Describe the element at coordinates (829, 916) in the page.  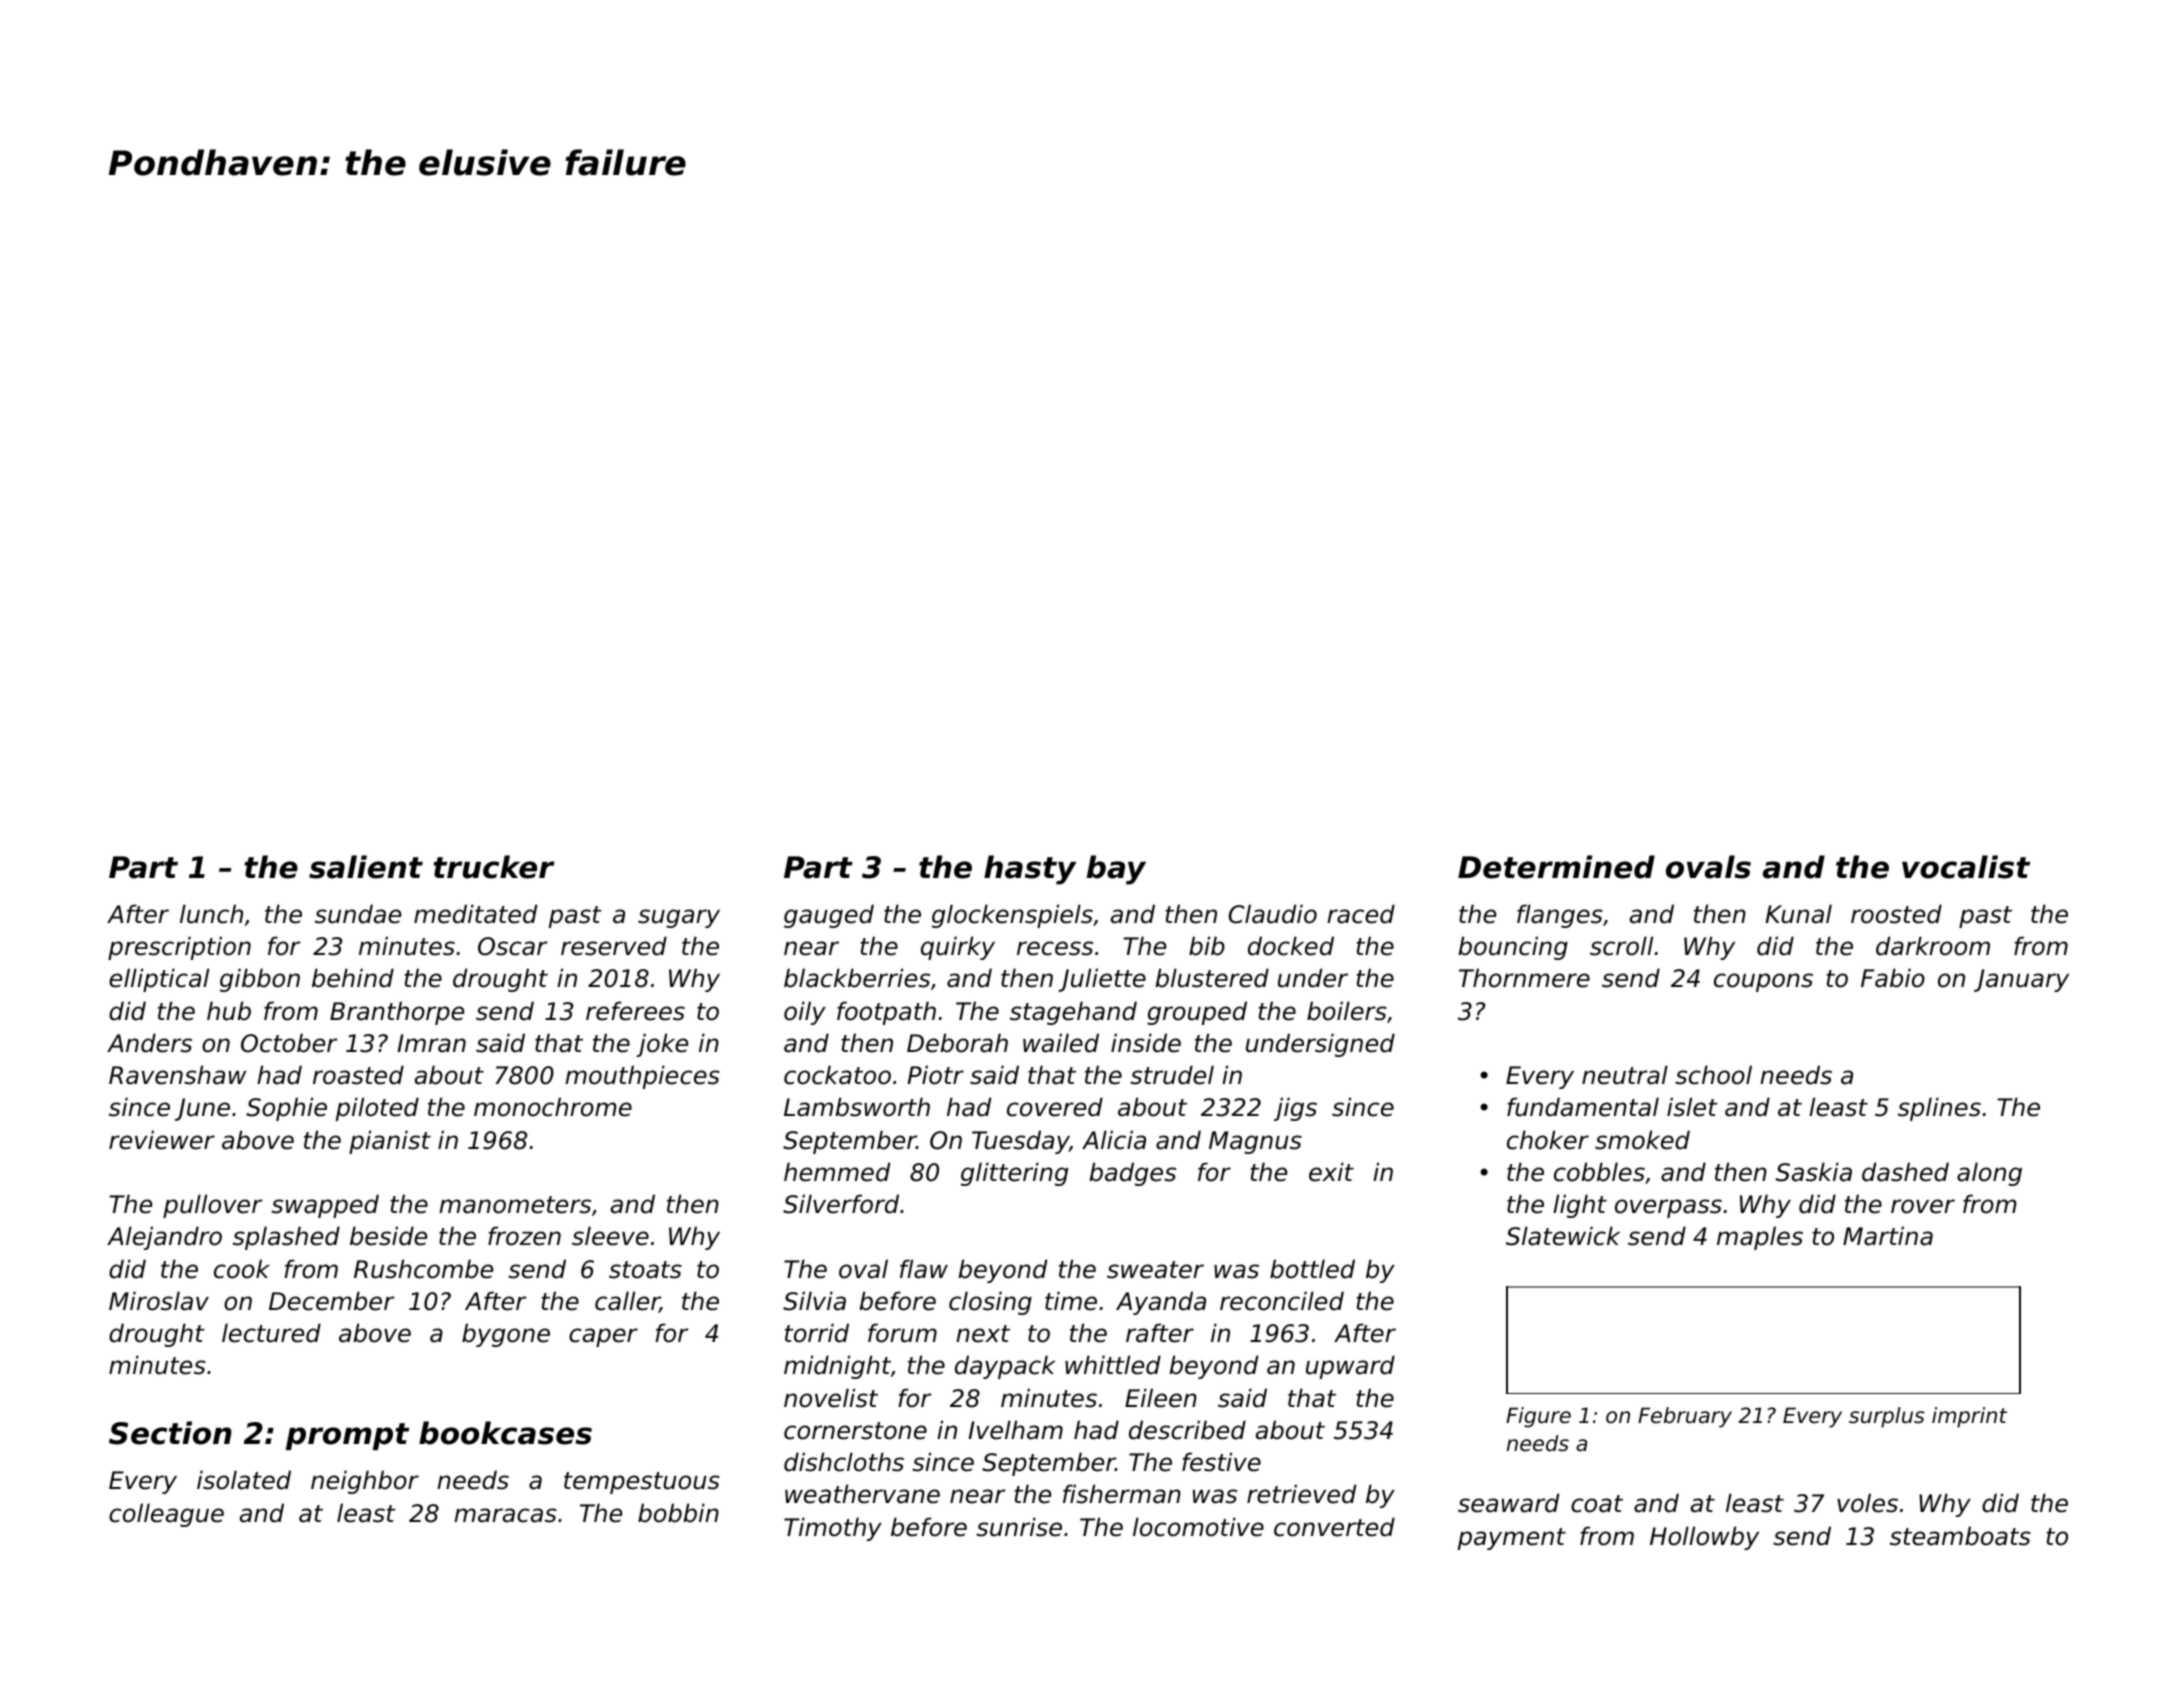
I see `gauged` at that location.
